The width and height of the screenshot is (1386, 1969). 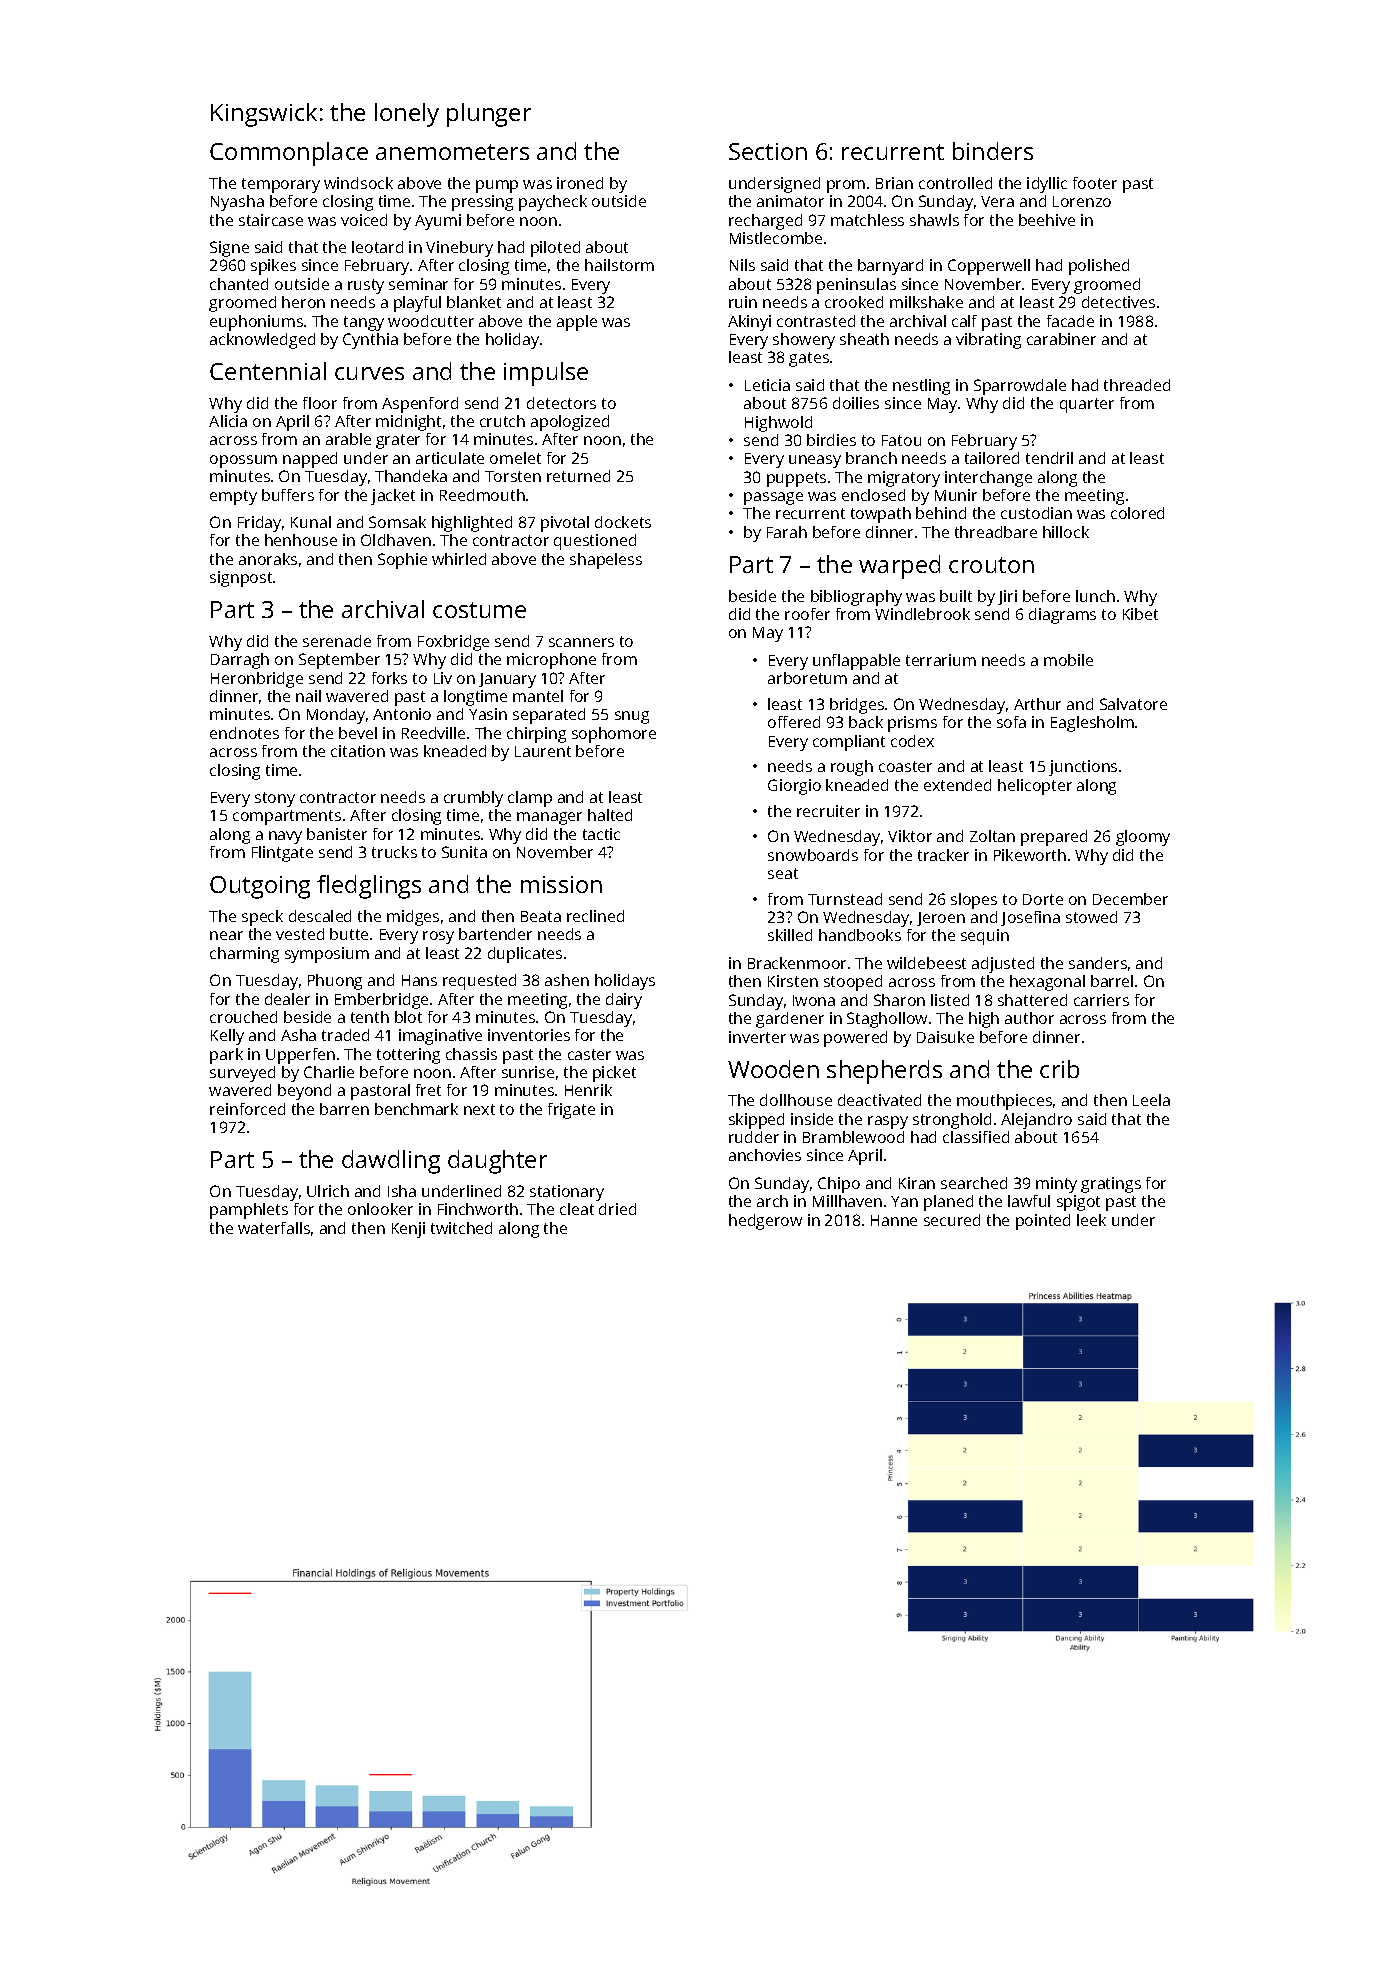 I want to click on binders, so click(x=993, y=151).
